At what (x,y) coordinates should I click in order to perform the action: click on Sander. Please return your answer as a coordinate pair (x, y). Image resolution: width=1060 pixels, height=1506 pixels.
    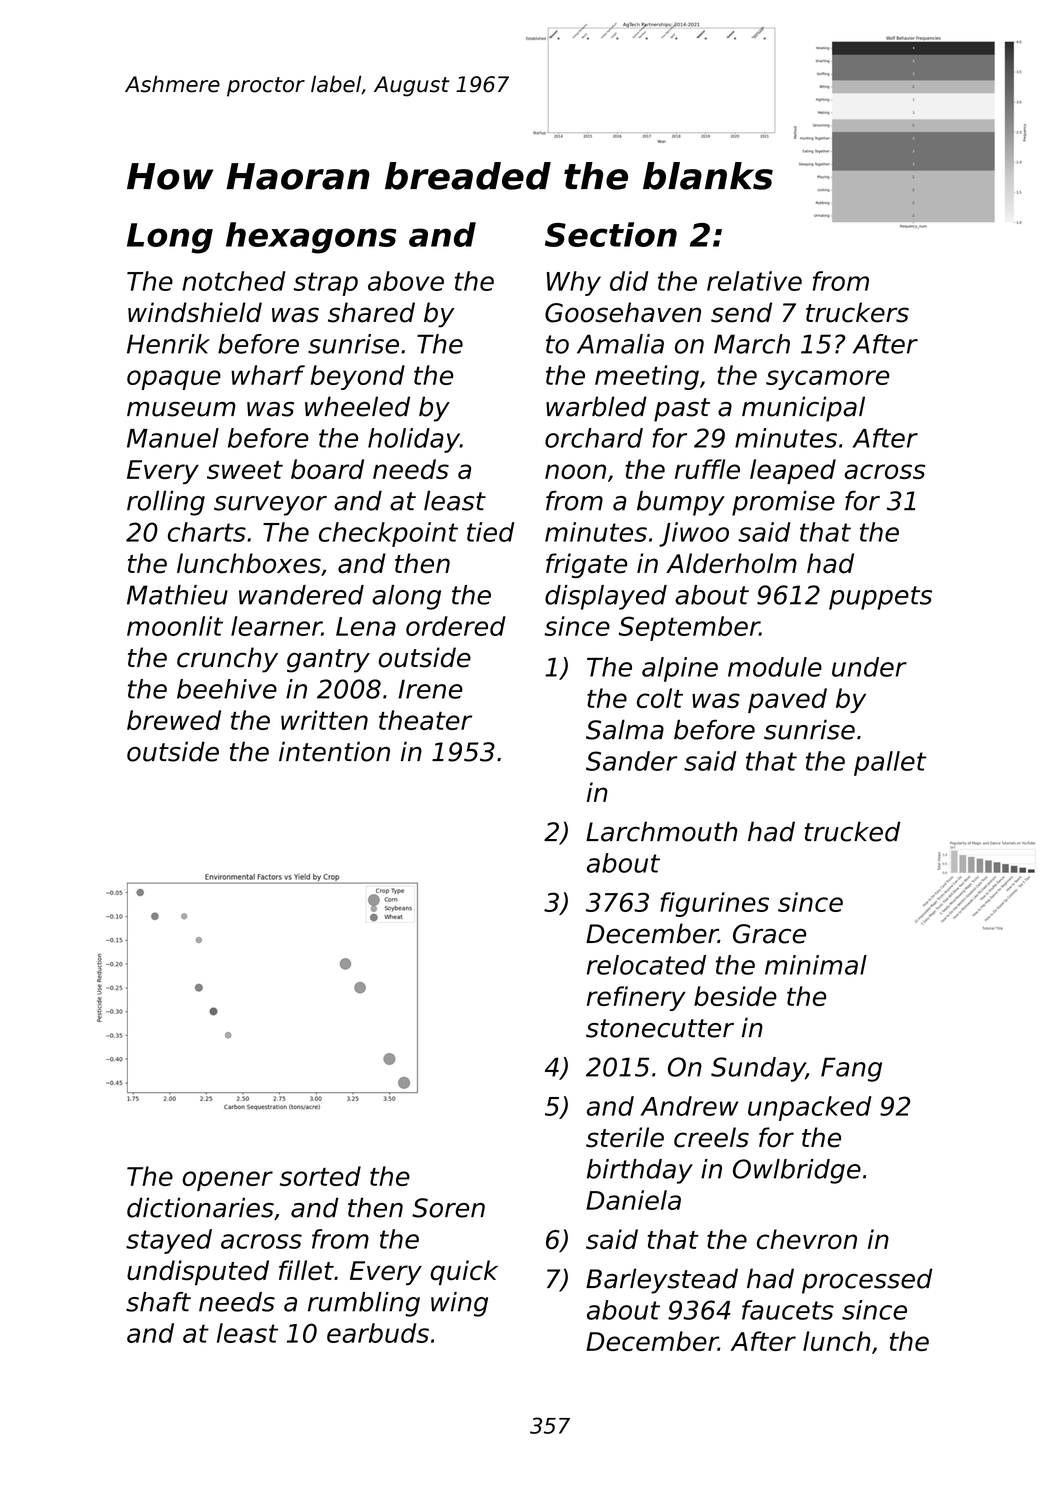
    Looking at the image, I should click on (631, 761).
